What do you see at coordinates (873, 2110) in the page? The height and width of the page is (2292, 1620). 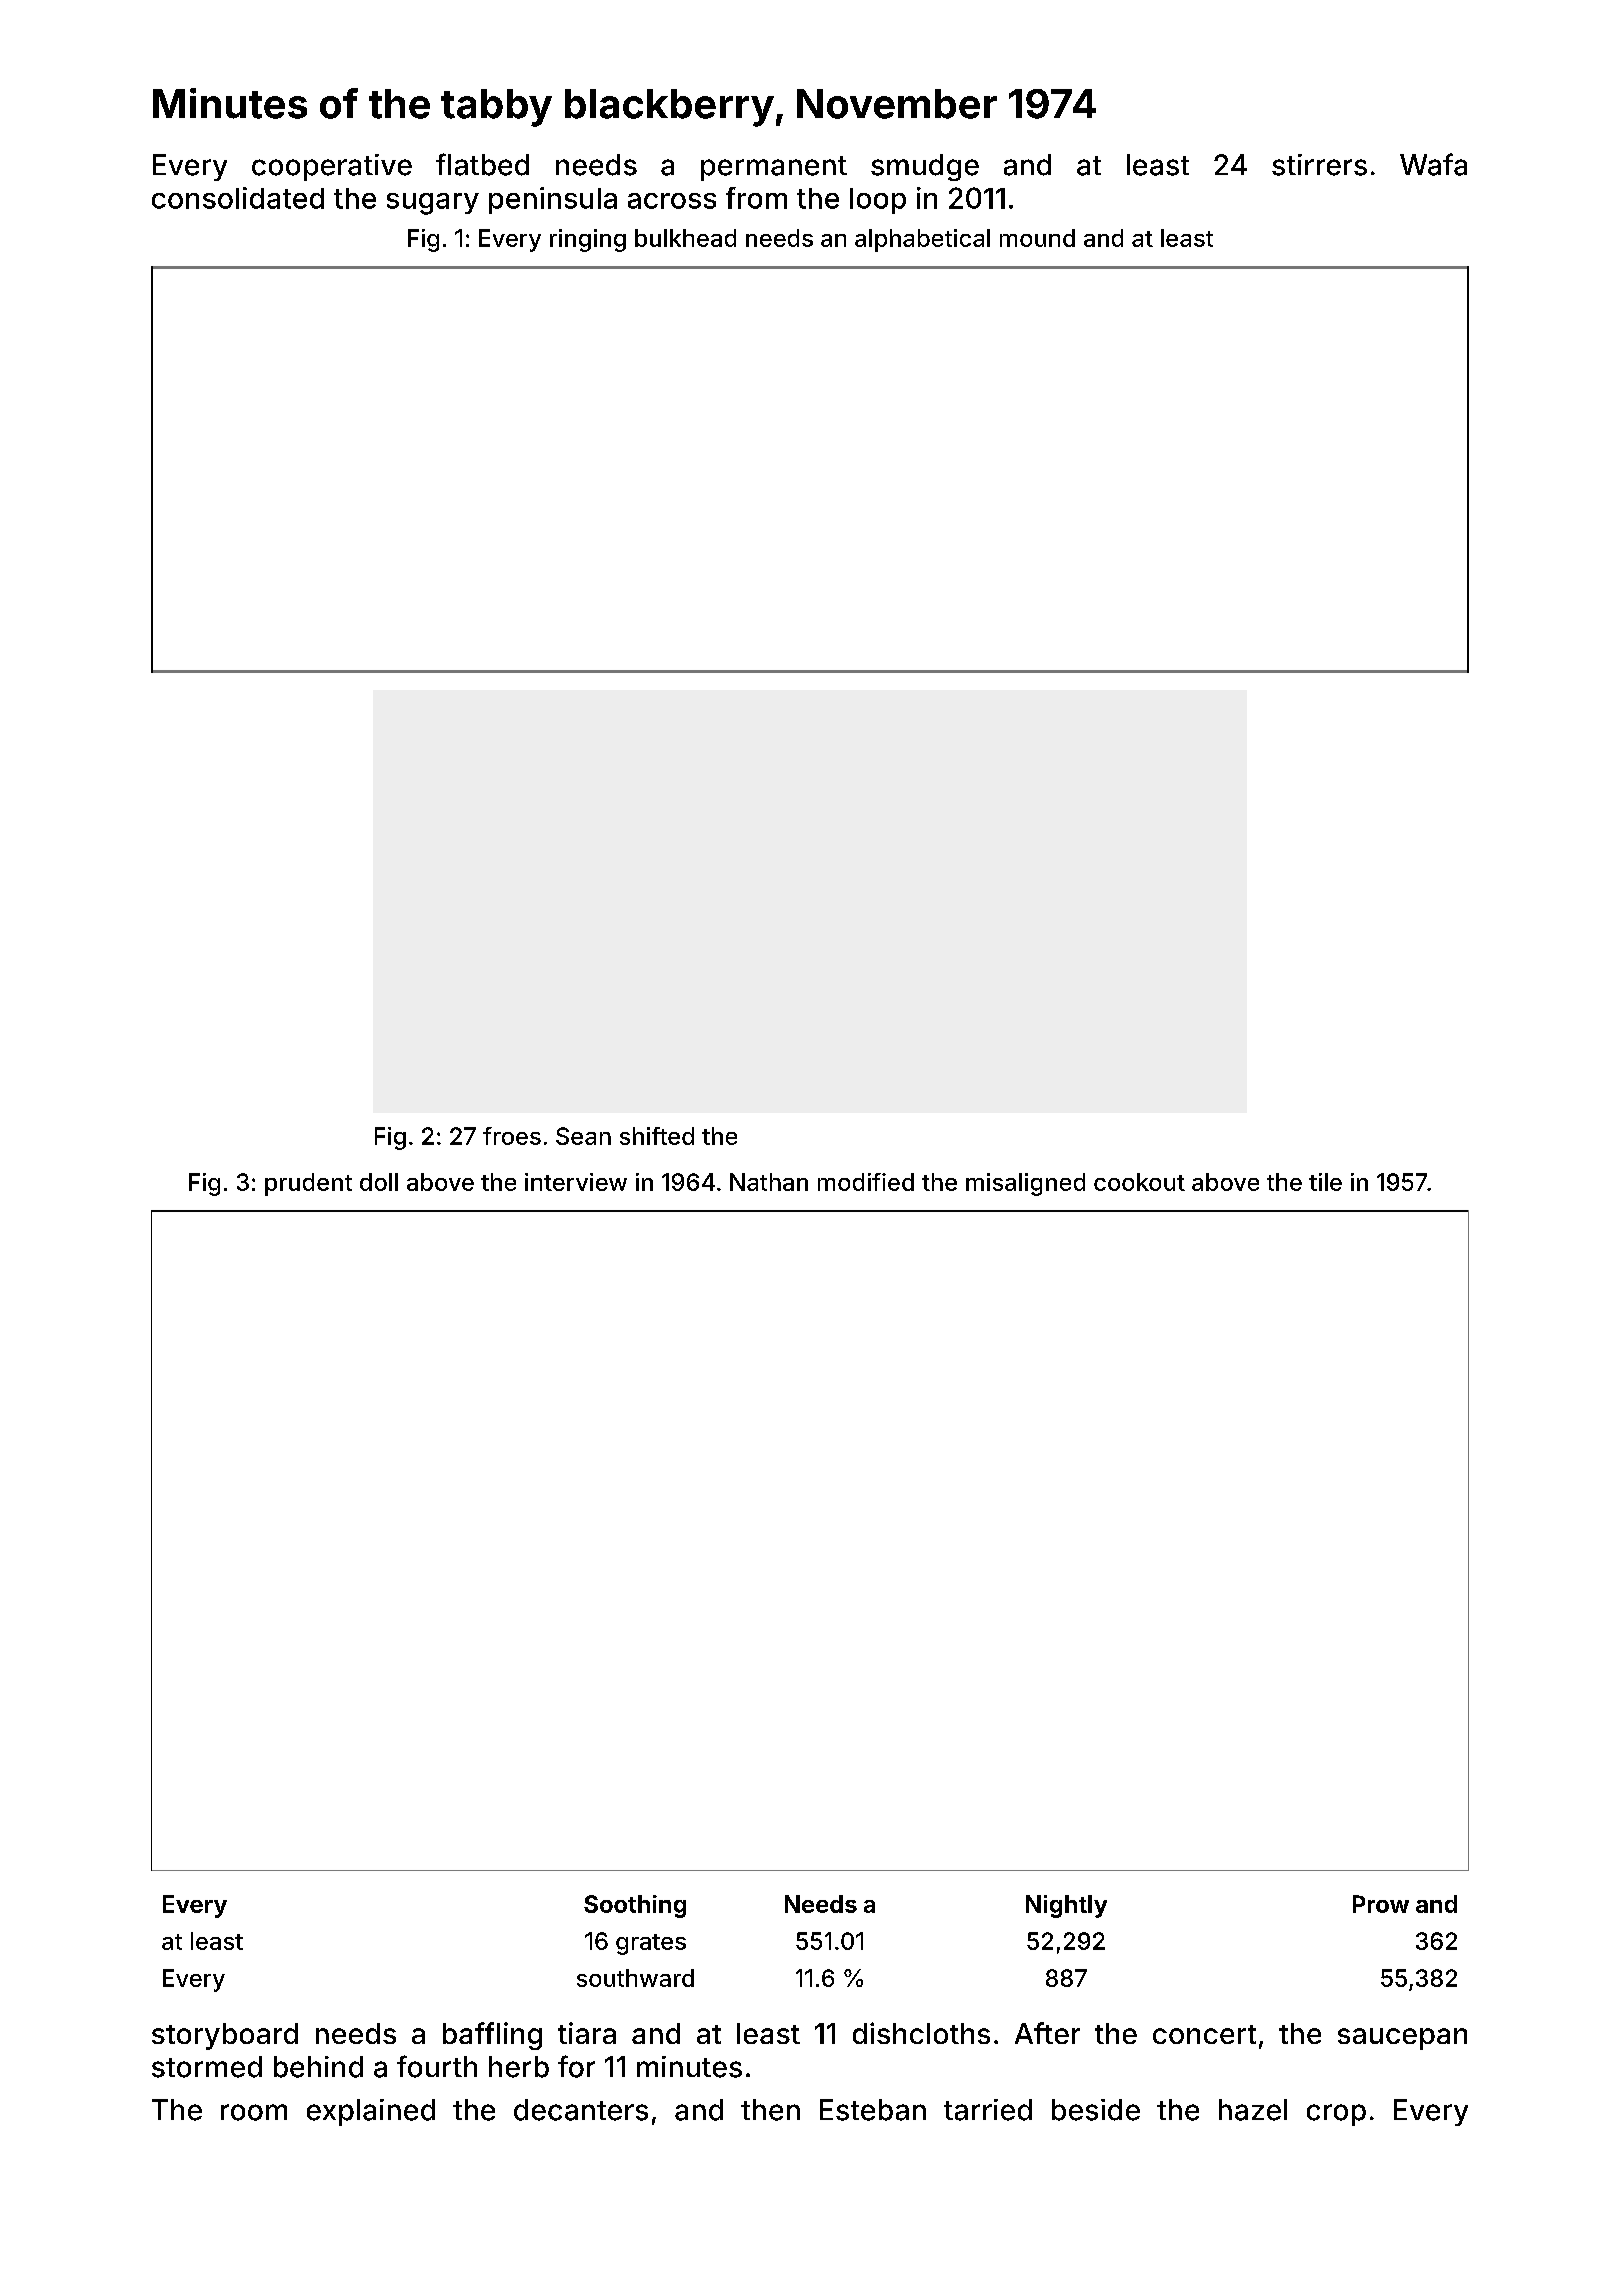 I see `Esteban` at bounding box center [873, 2110].
